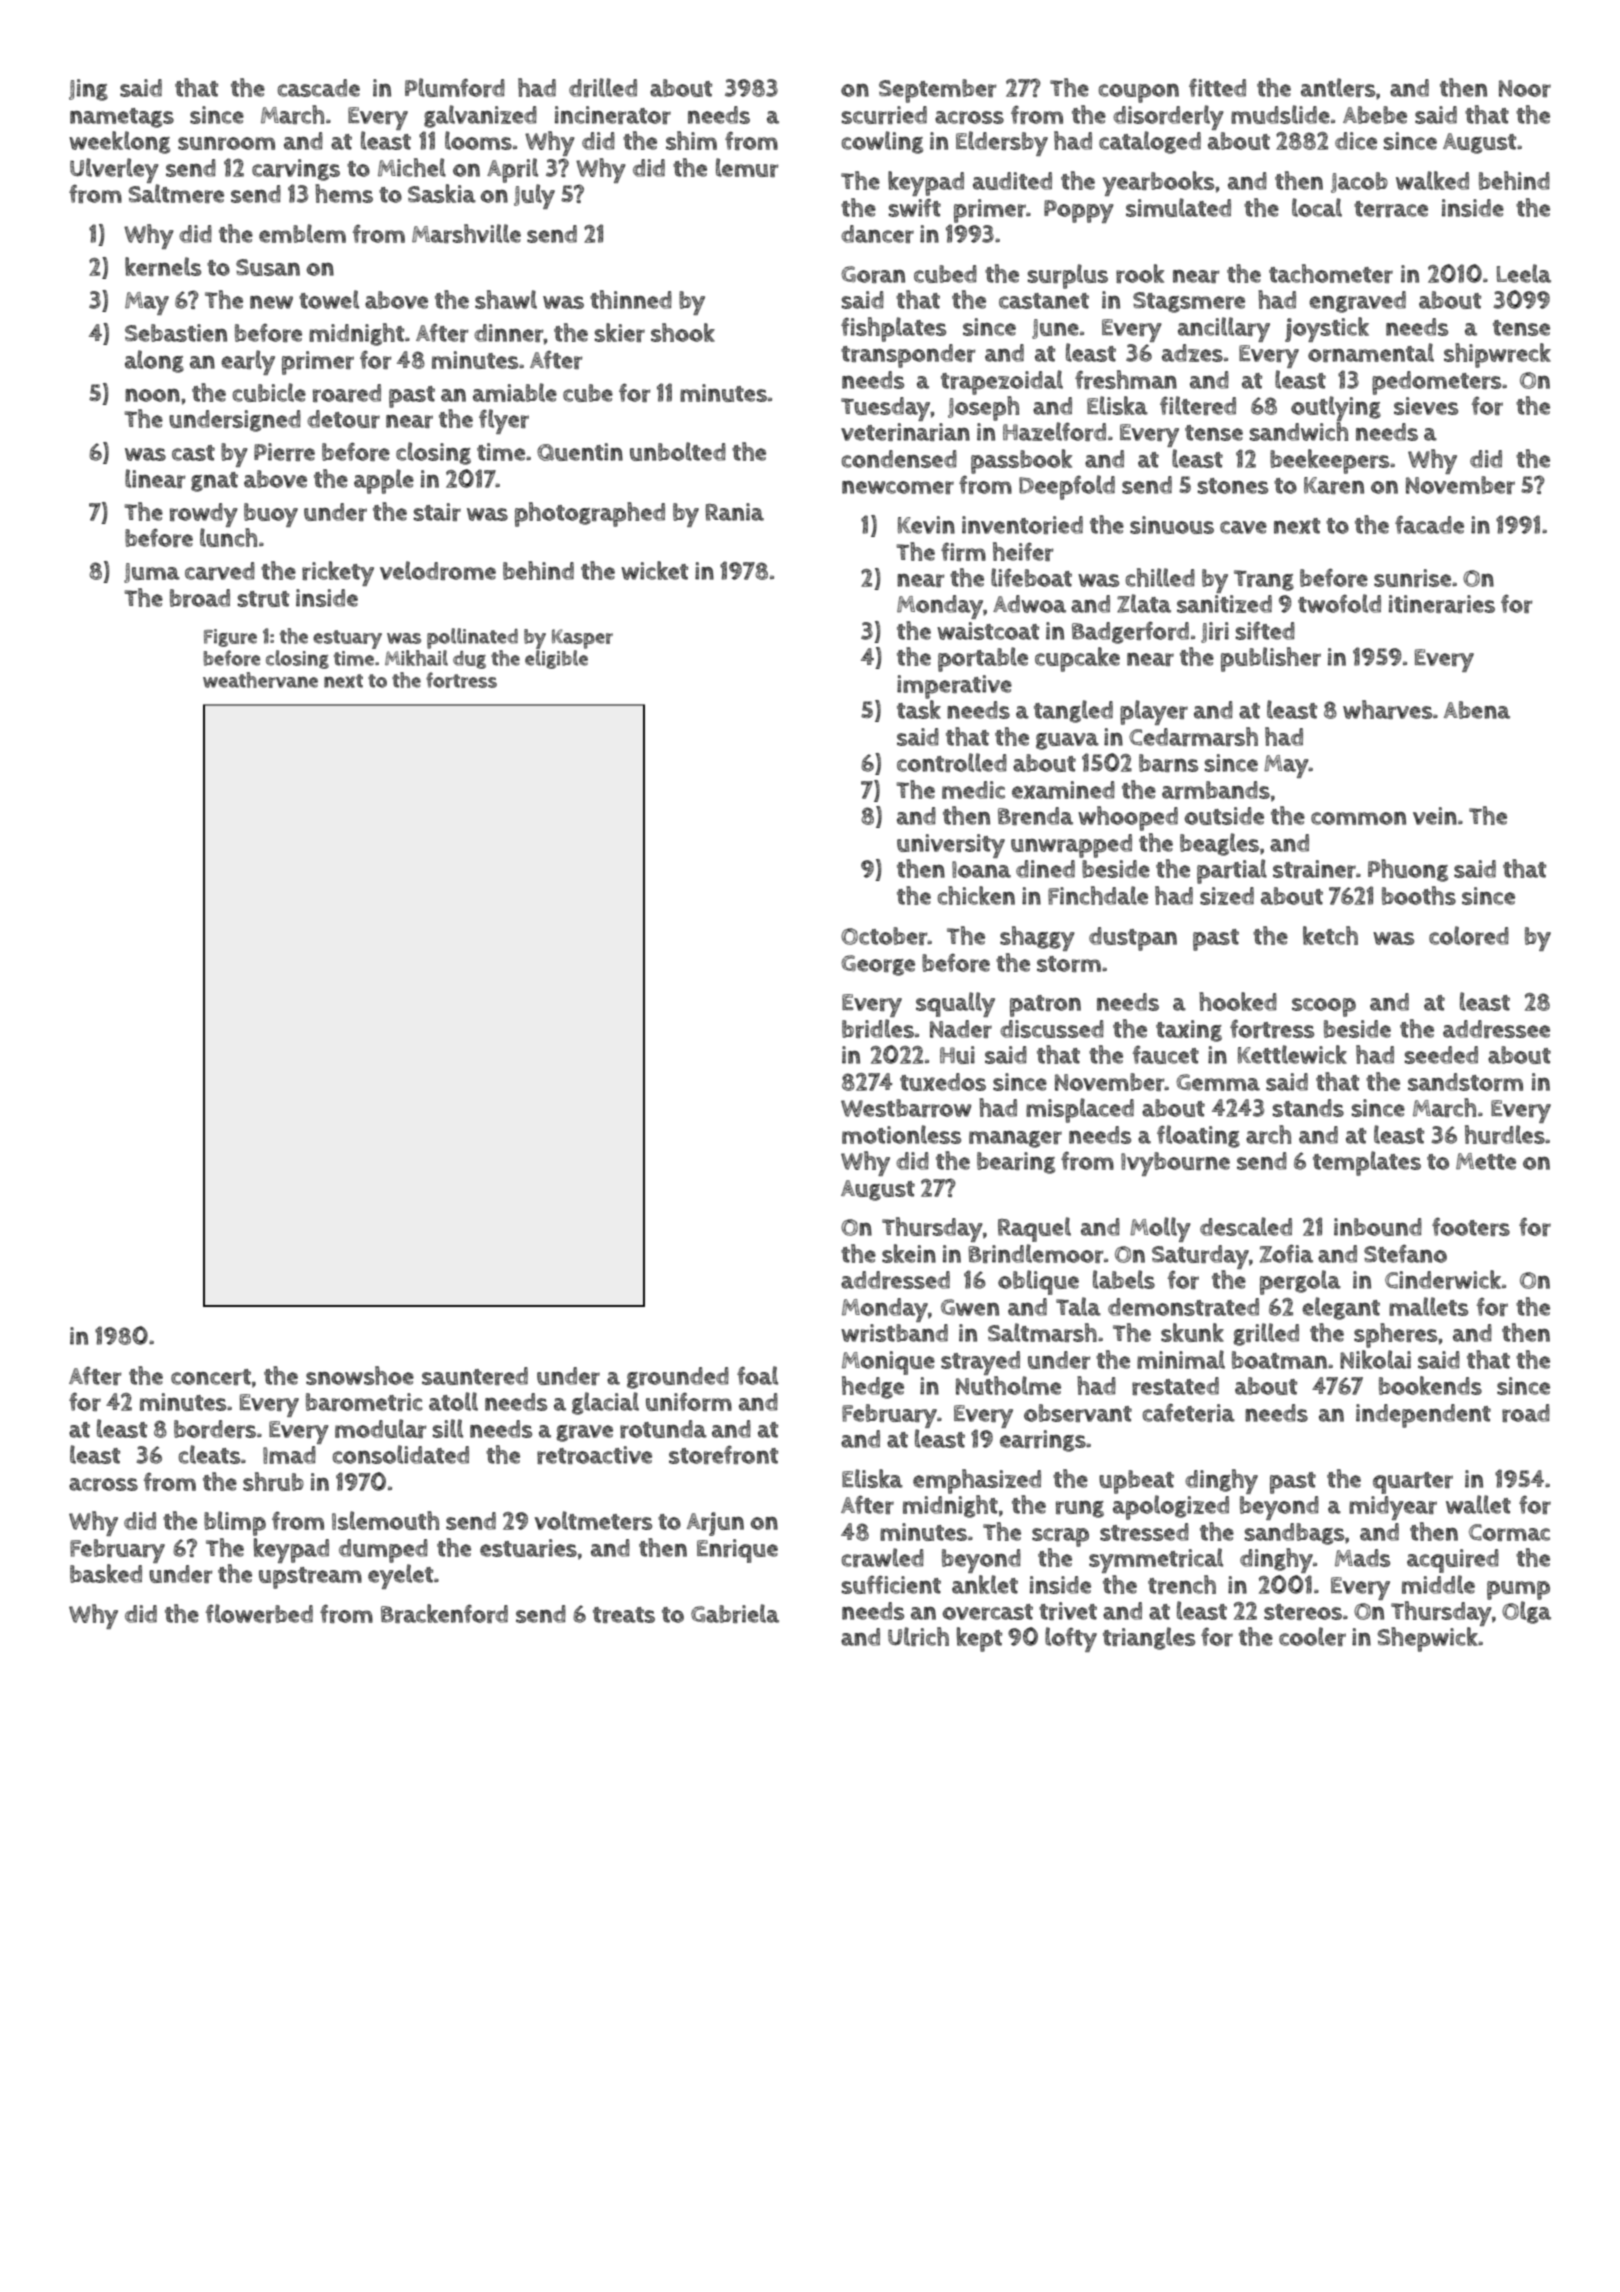 This screenshot has height=2292, width=1620. What do you see at coordinates (401, 1454) in the screenshot?
I see `consolidated` at bounding box center [401, 1454].
